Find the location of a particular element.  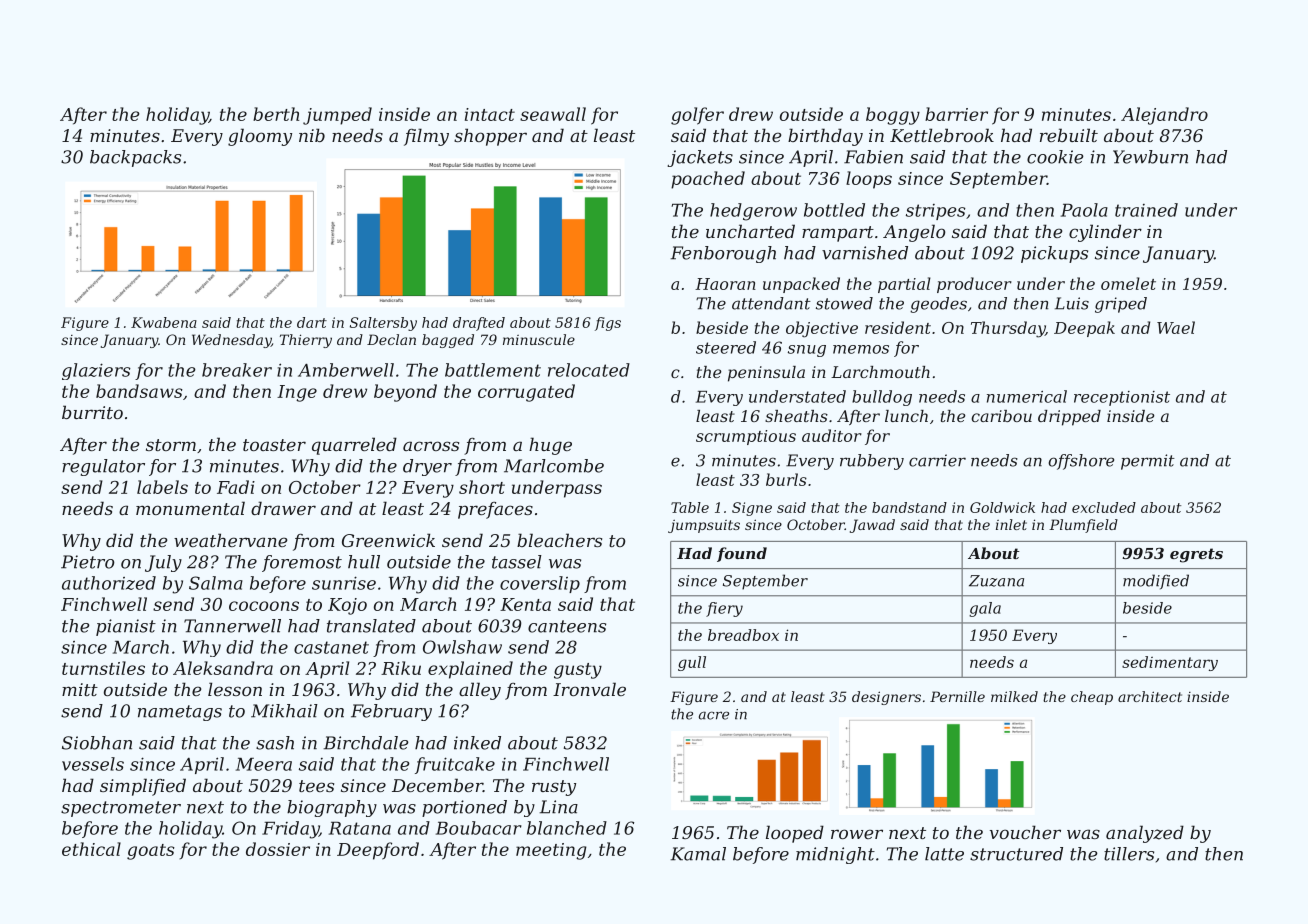

shopper is located at coordinates (490, 137).
